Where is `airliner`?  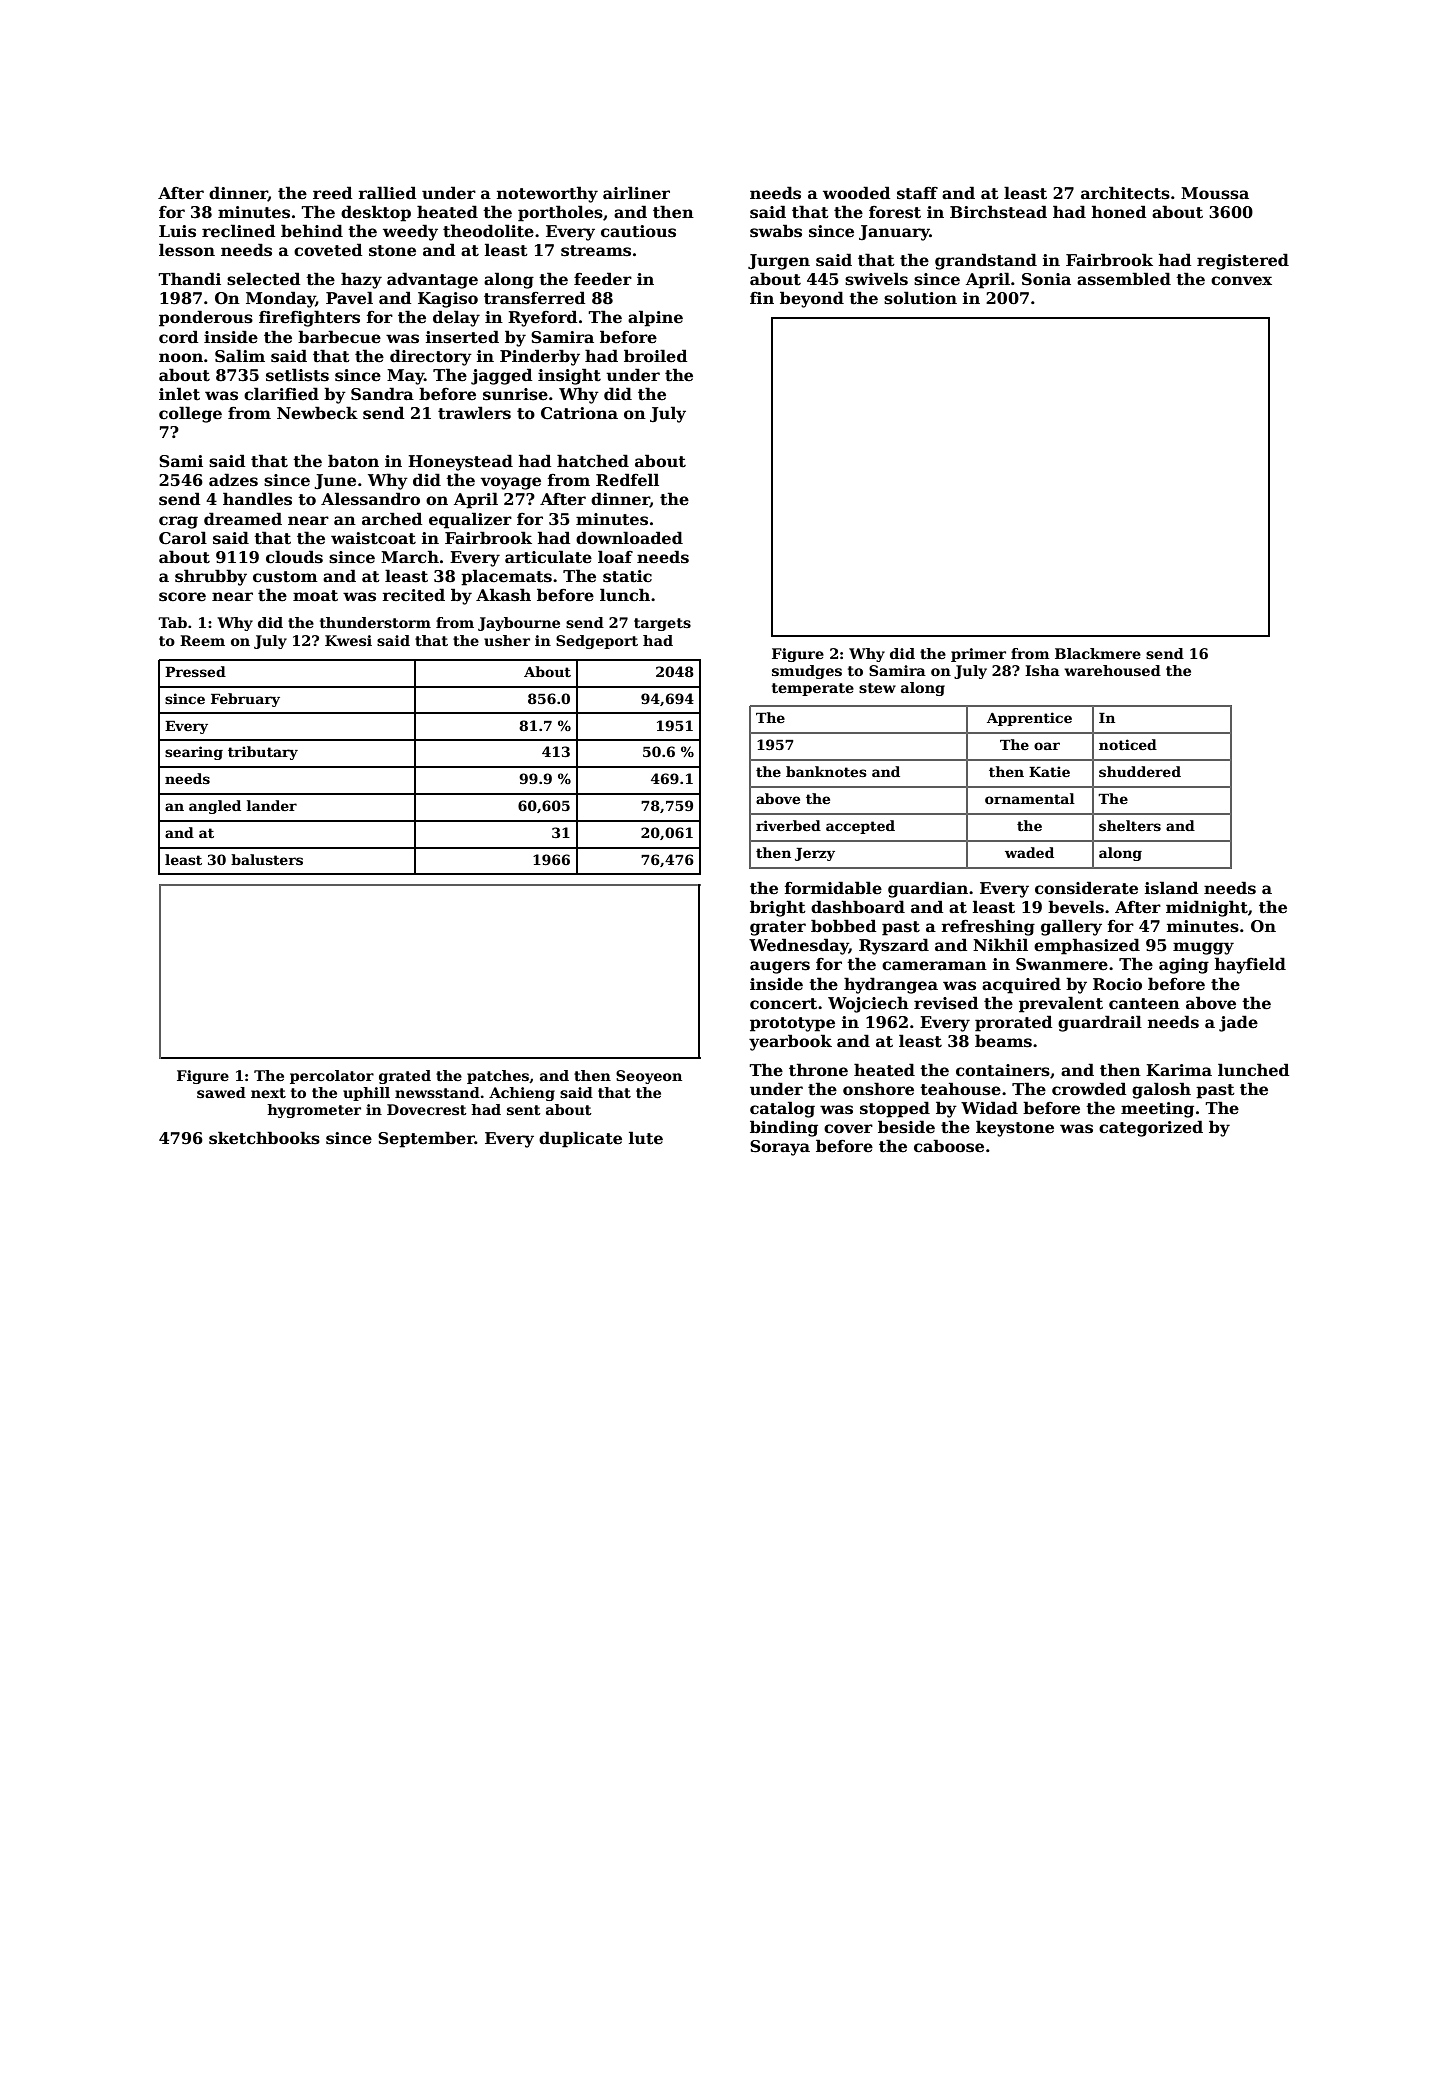
airliner is located at coordinates (636, 193).
